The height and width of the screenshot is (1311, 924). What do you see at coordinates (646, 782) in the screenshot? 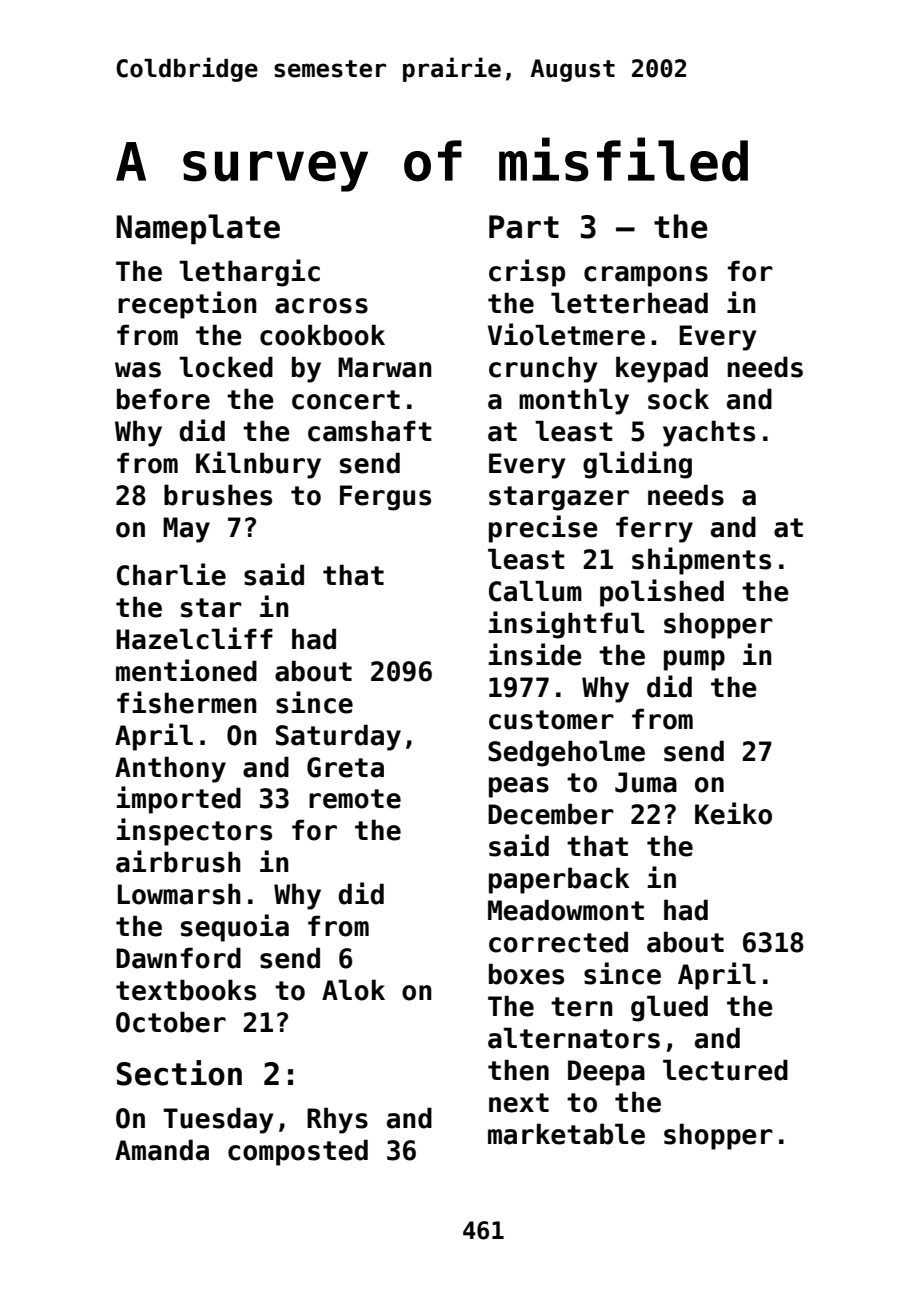
I see `Juma` at bounding box center [646, 782].
